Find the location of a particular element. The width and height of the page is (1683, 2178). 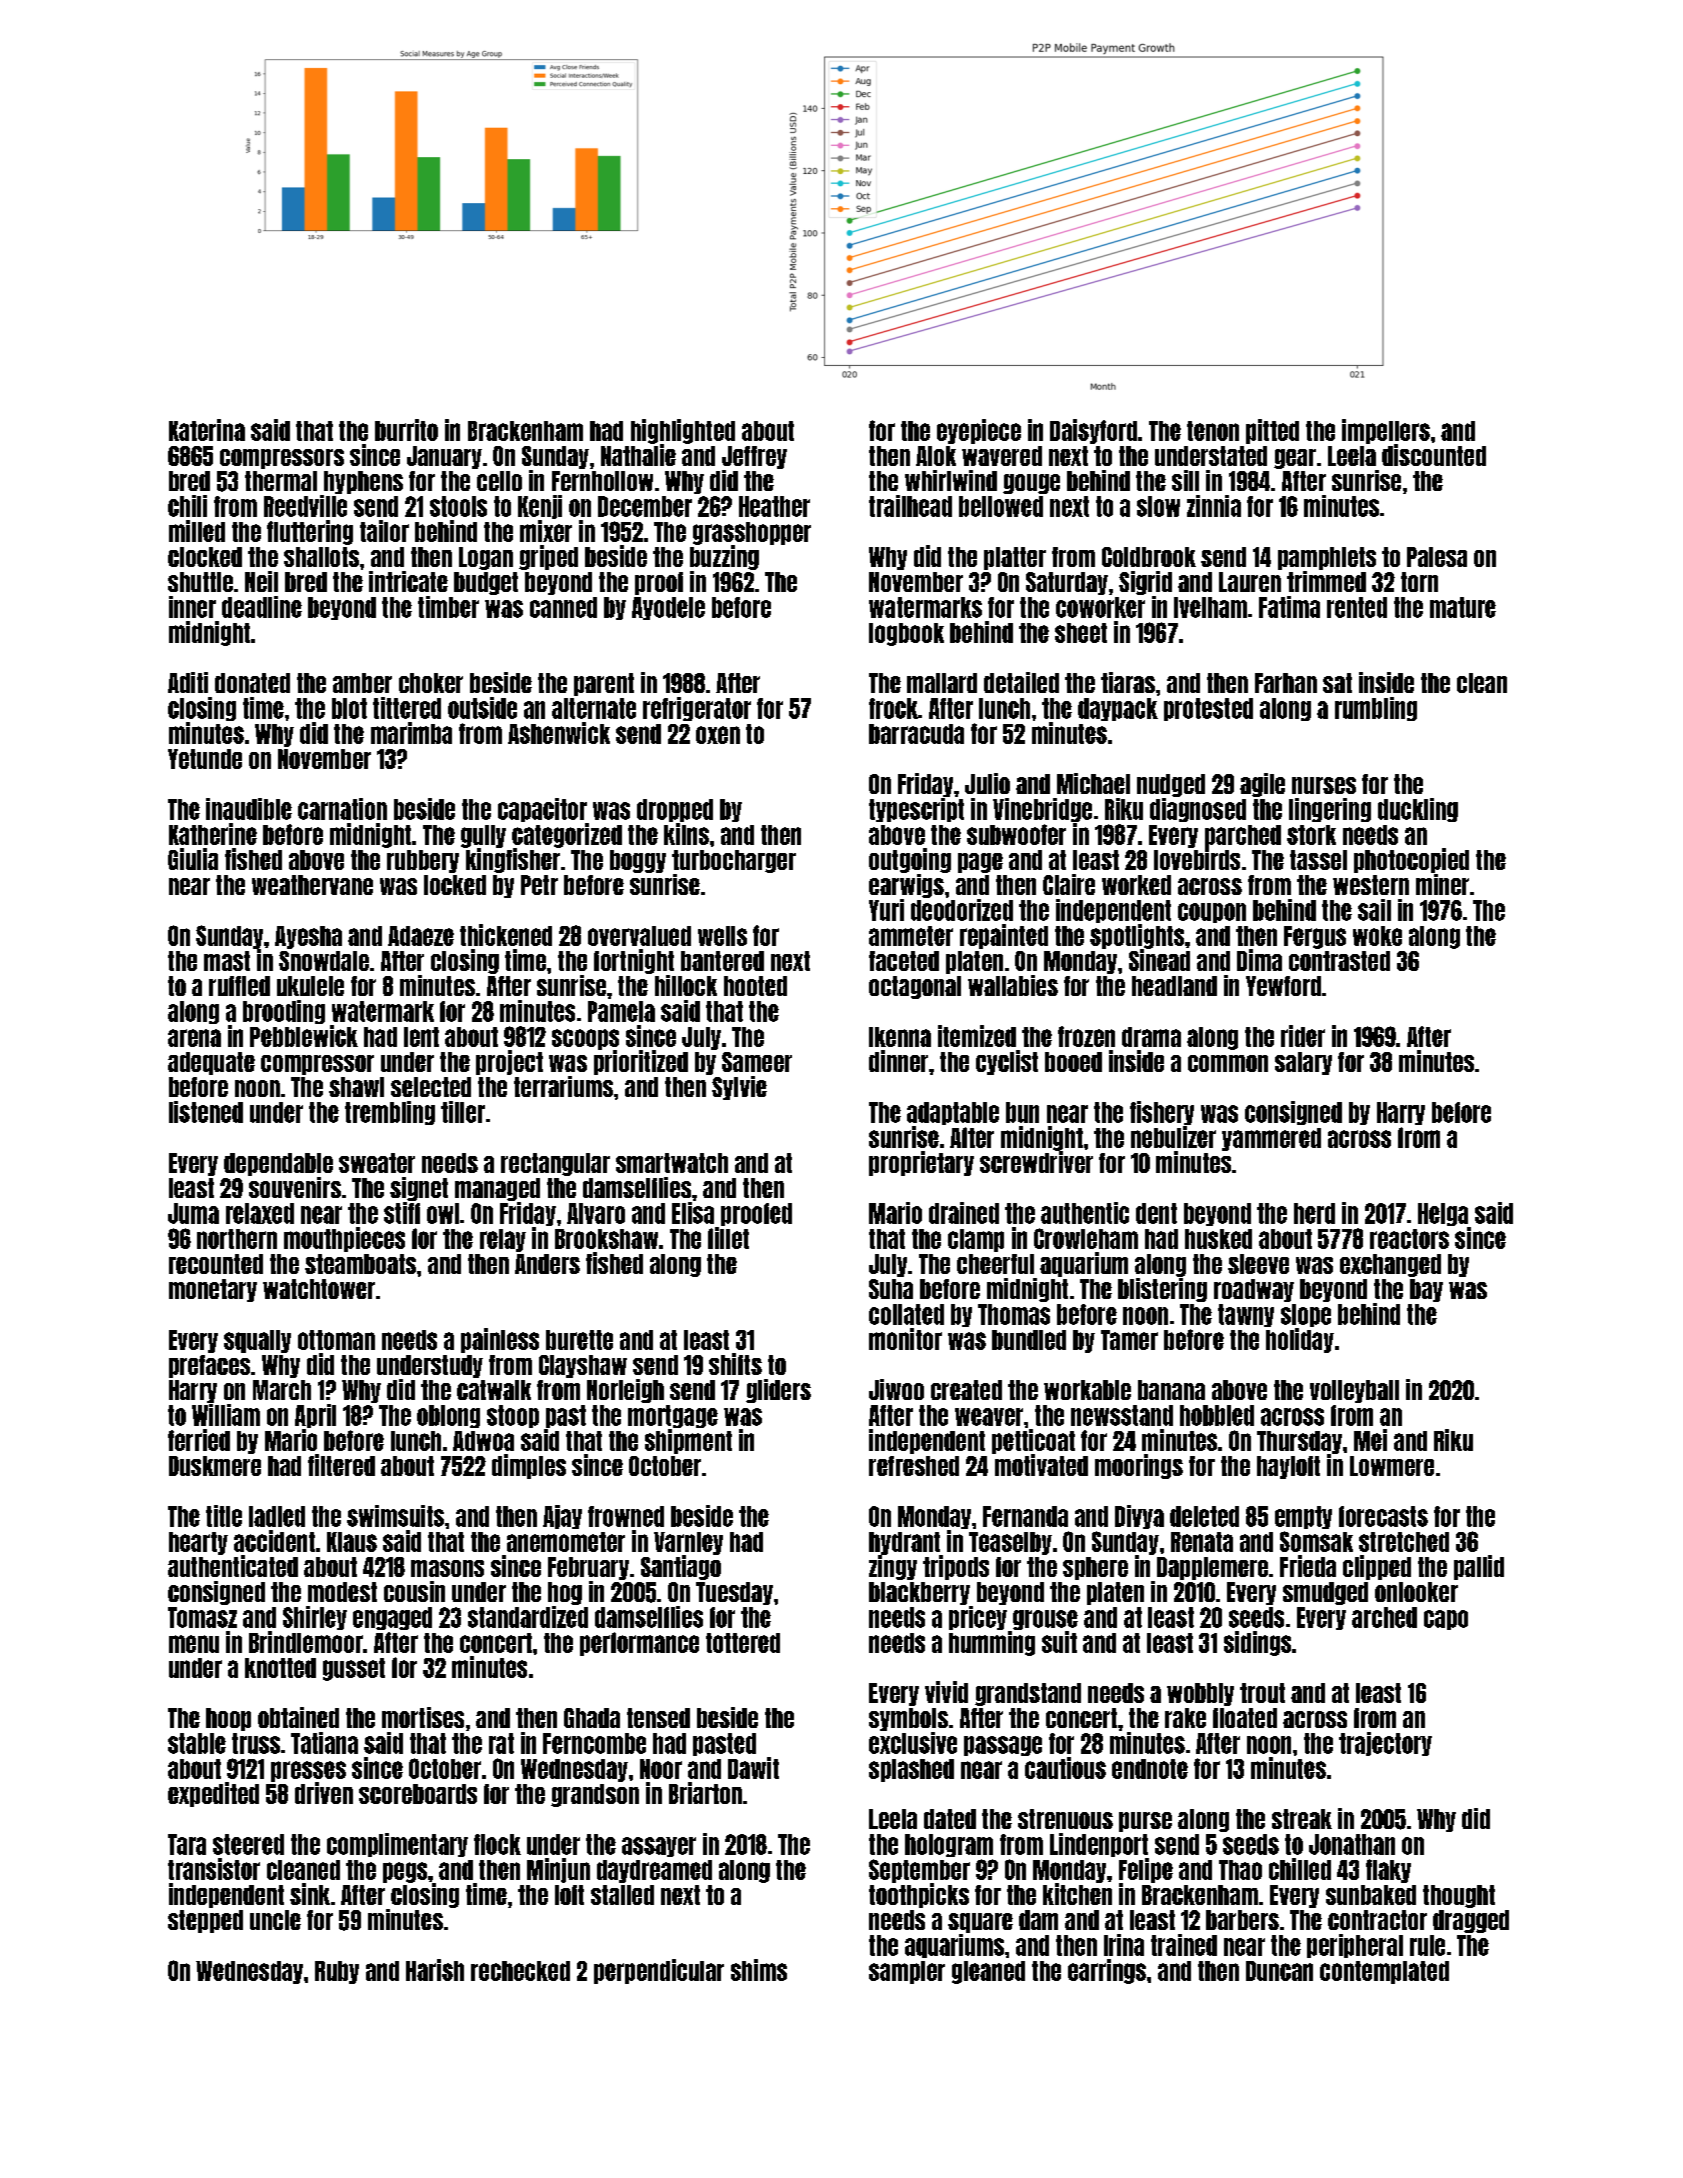

tailor is located at coordinates (384, 531).
